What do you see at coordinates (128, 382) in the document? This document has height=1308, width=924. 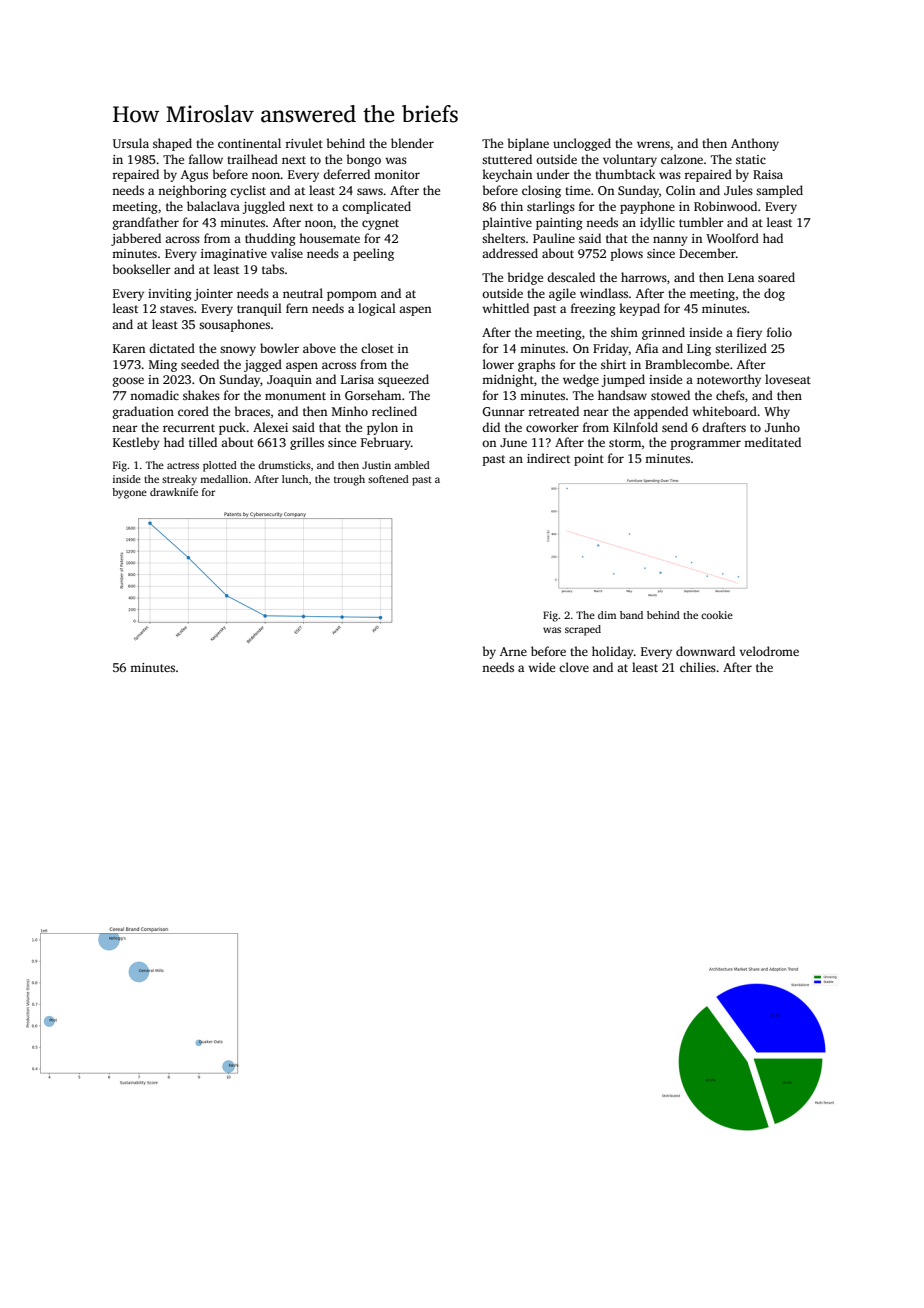 I see `goose` at bounding box center [128, 382].
